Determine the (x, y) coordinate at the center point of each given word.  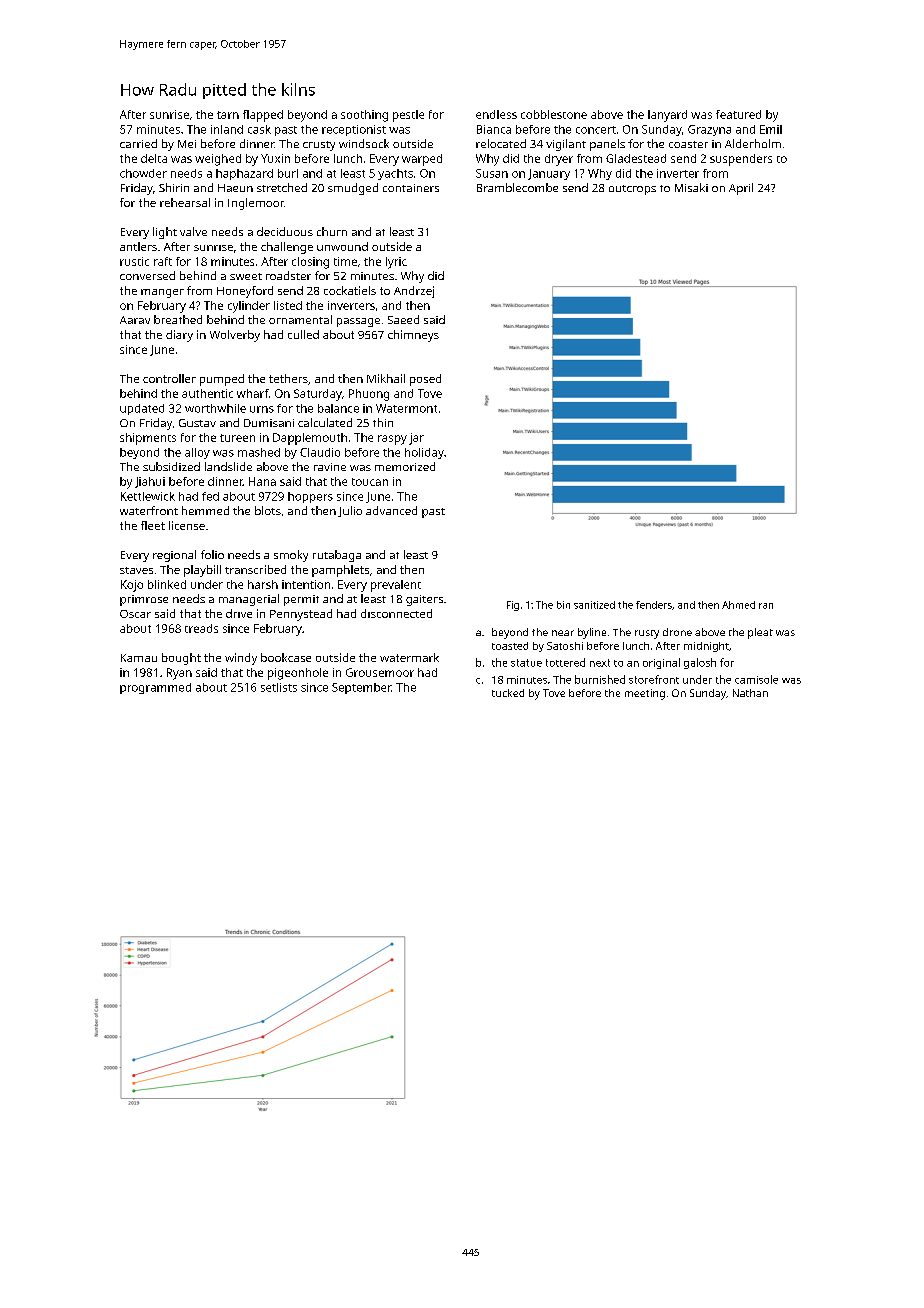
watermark (409, 657)
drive (239, 613)
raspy (392, 440)
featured (738, 114)
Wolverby (235, 336)
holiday (424, 453)
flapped (263, 116)
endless (496, 114)
